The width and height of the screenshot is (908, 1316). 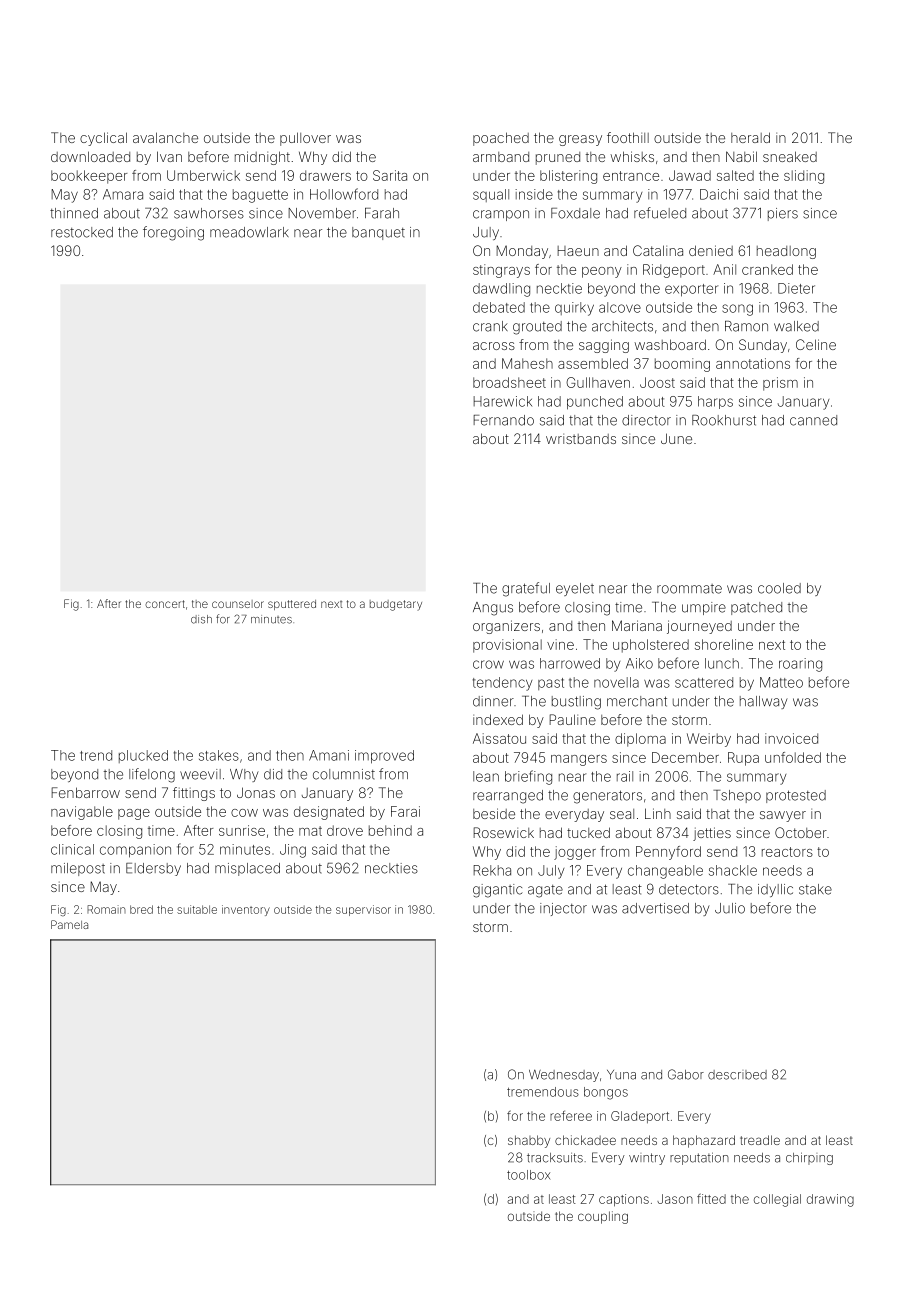 What do you see at coordinates (378, 233) in the screenshot?
I see `banquet` at bounding box center [378, 233].
